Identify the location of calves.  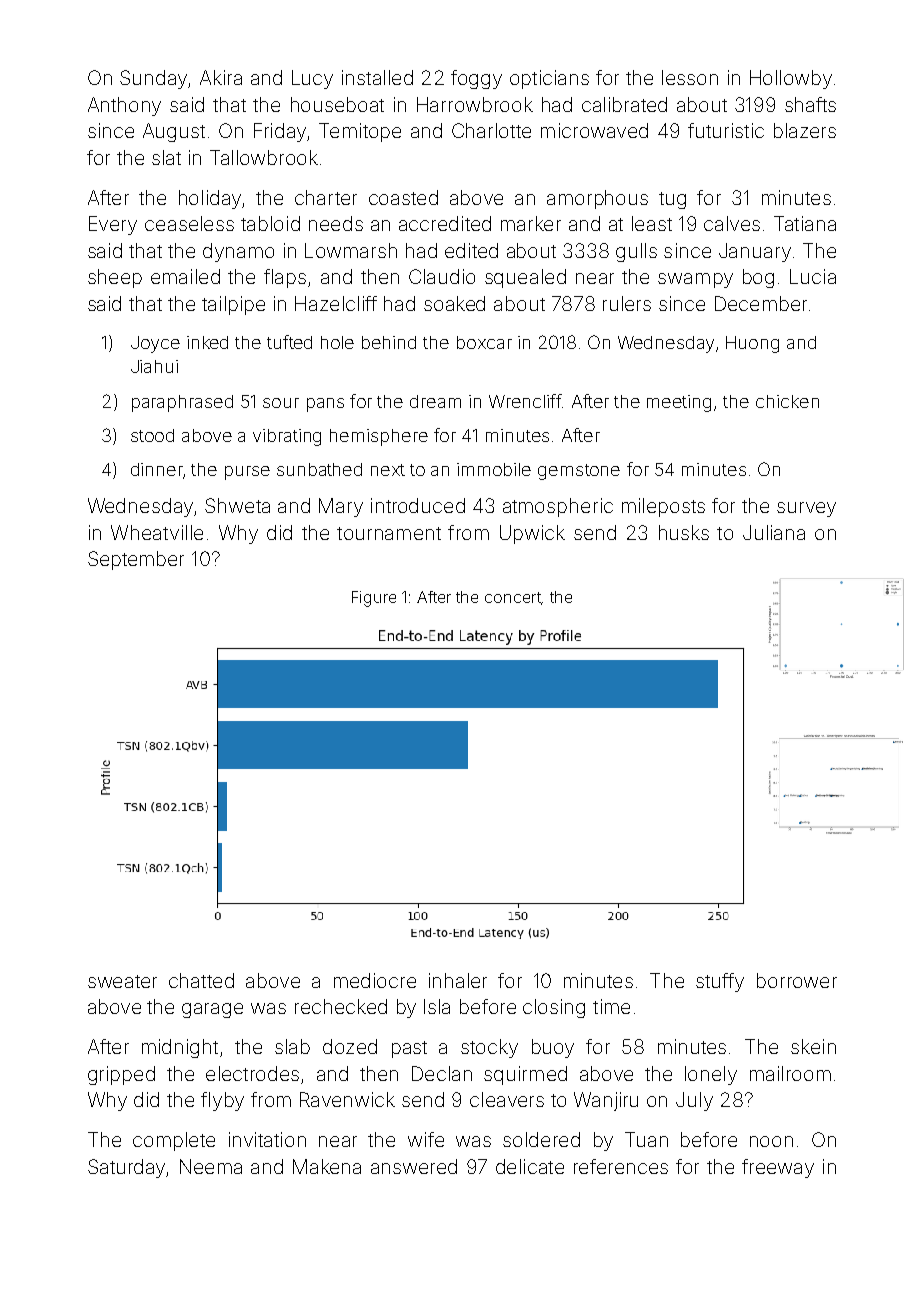
(732, 223).
